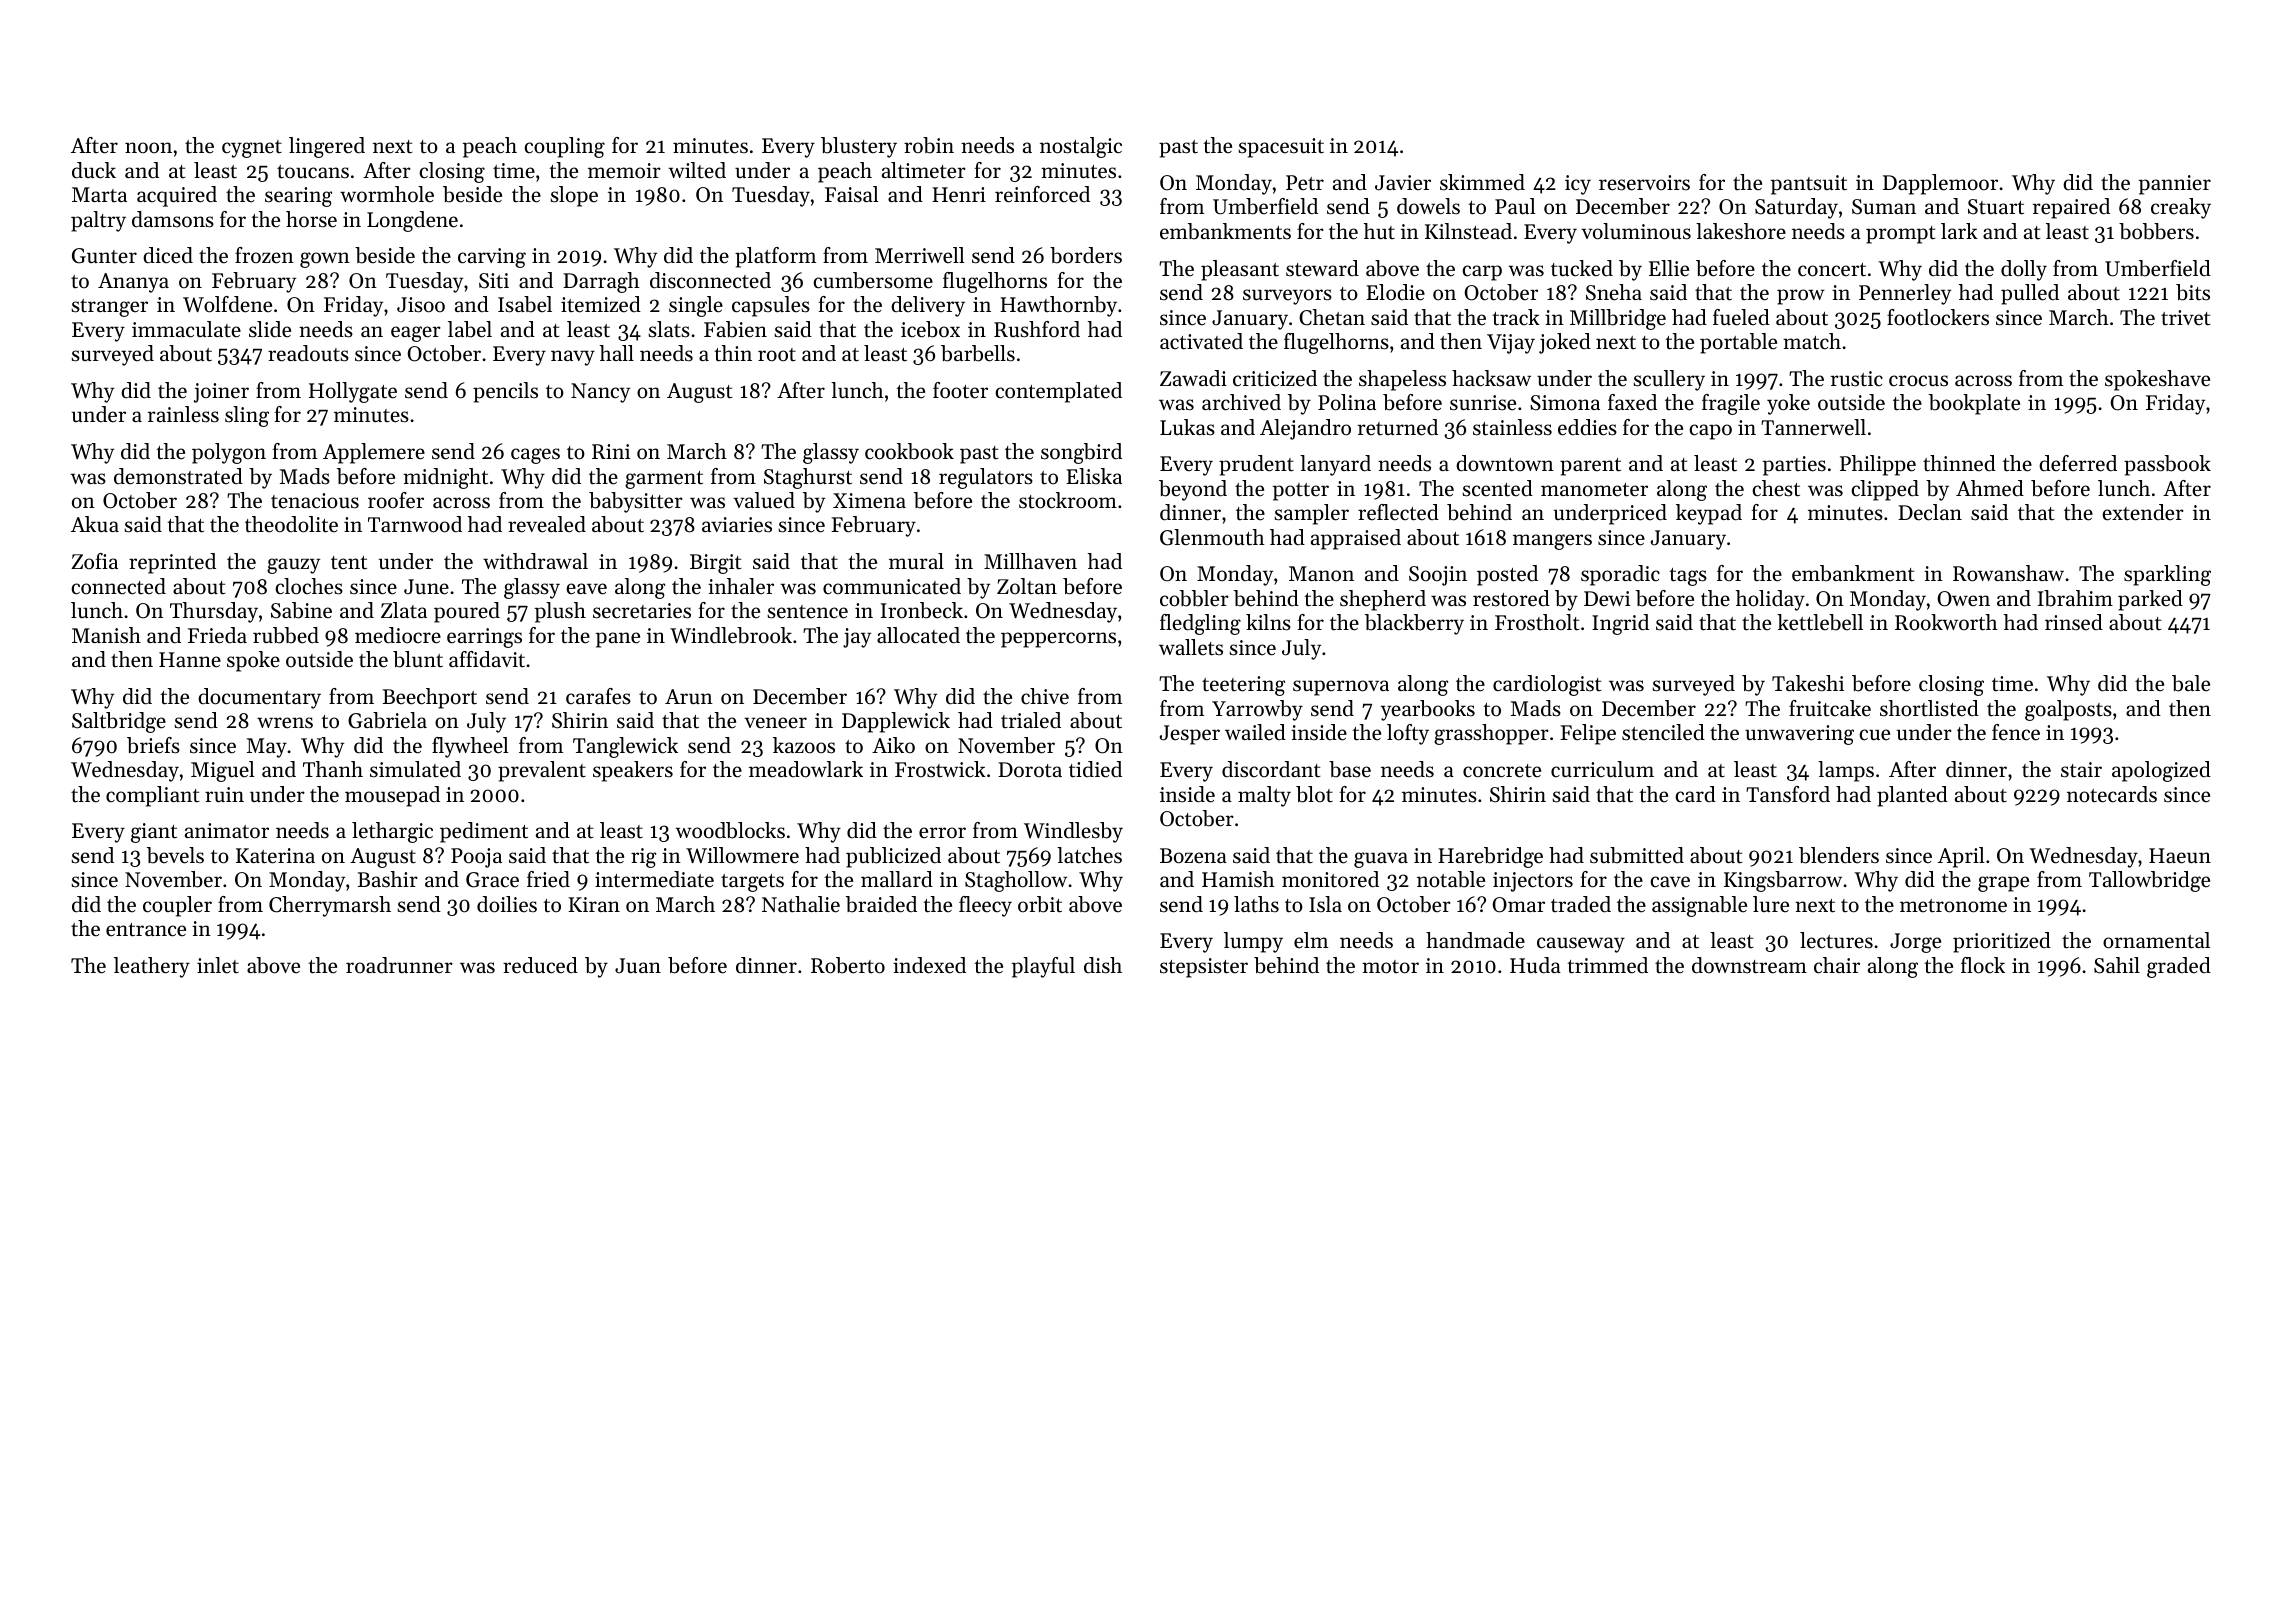  Describe the element at coordinates (94, 561) in the screenshot. I see `Zofia` at that location.
